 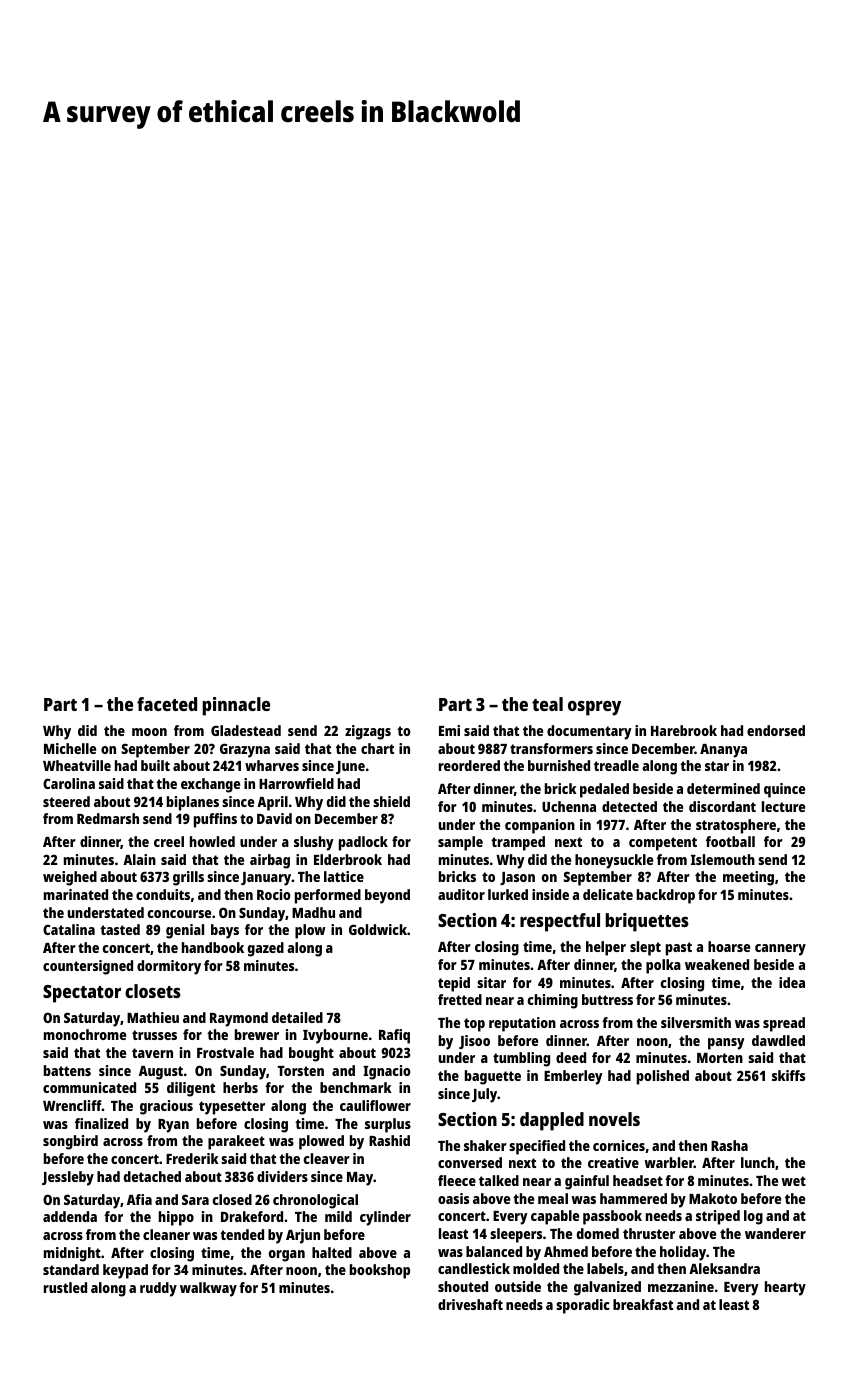 I want to click on meeting, so click(x=748, y=878).
